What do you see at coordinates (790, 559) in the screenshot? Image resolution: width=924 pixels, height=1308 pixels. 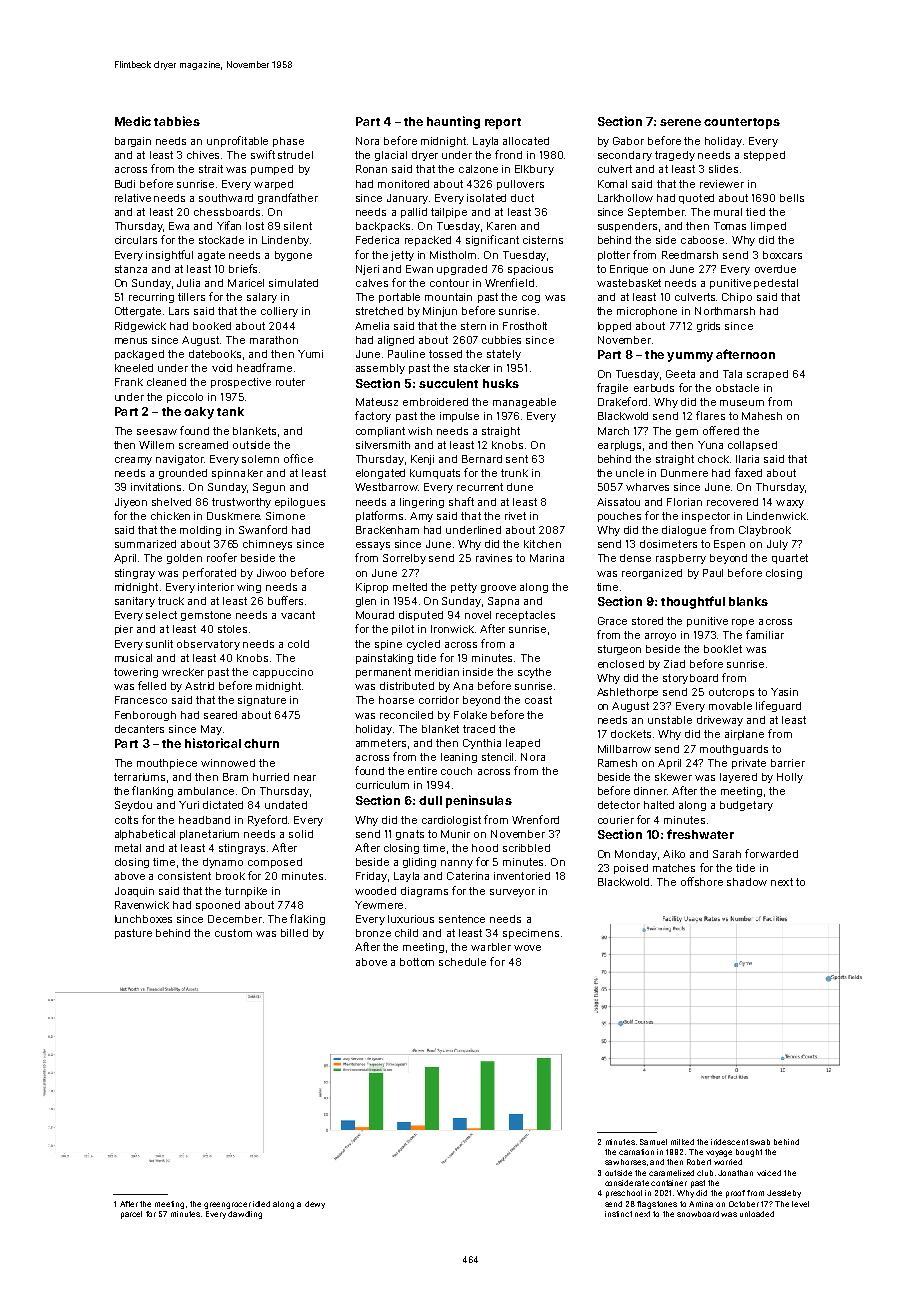 I see `quartet` at bounding box center [790, 559].
